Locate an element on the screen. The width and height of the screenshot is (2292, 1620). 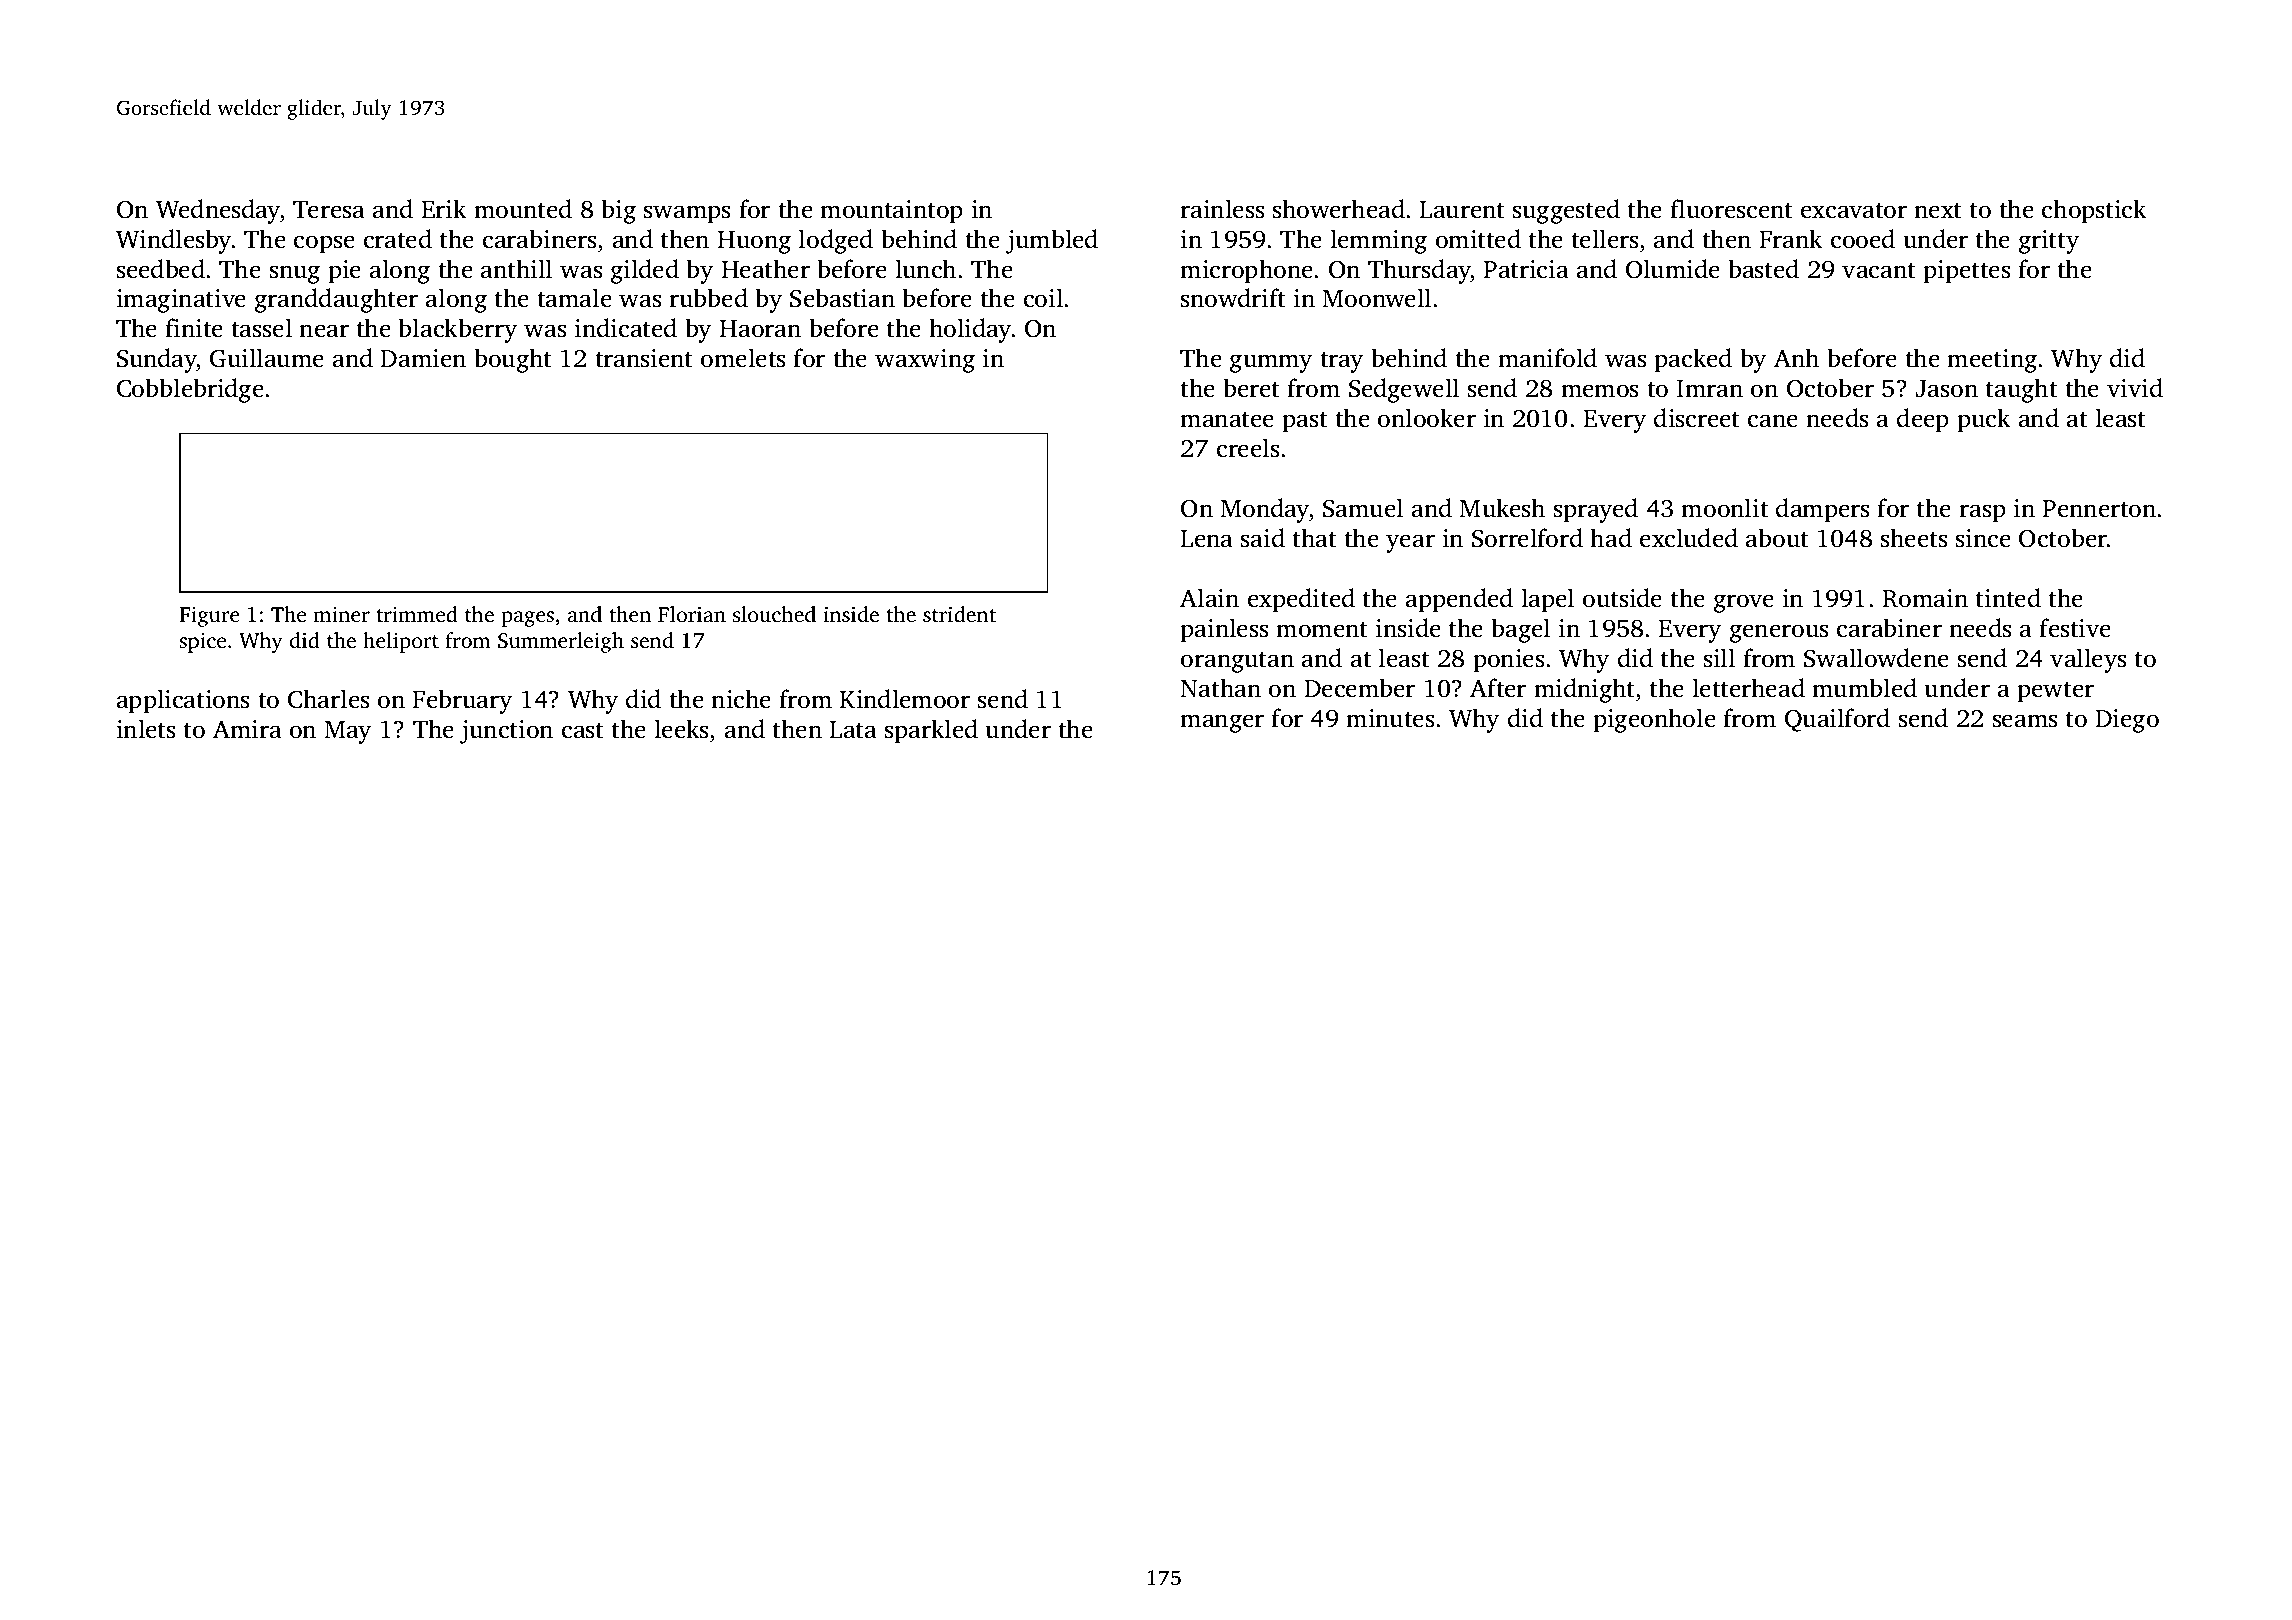
creels is located at coordinates (1248, 448).
